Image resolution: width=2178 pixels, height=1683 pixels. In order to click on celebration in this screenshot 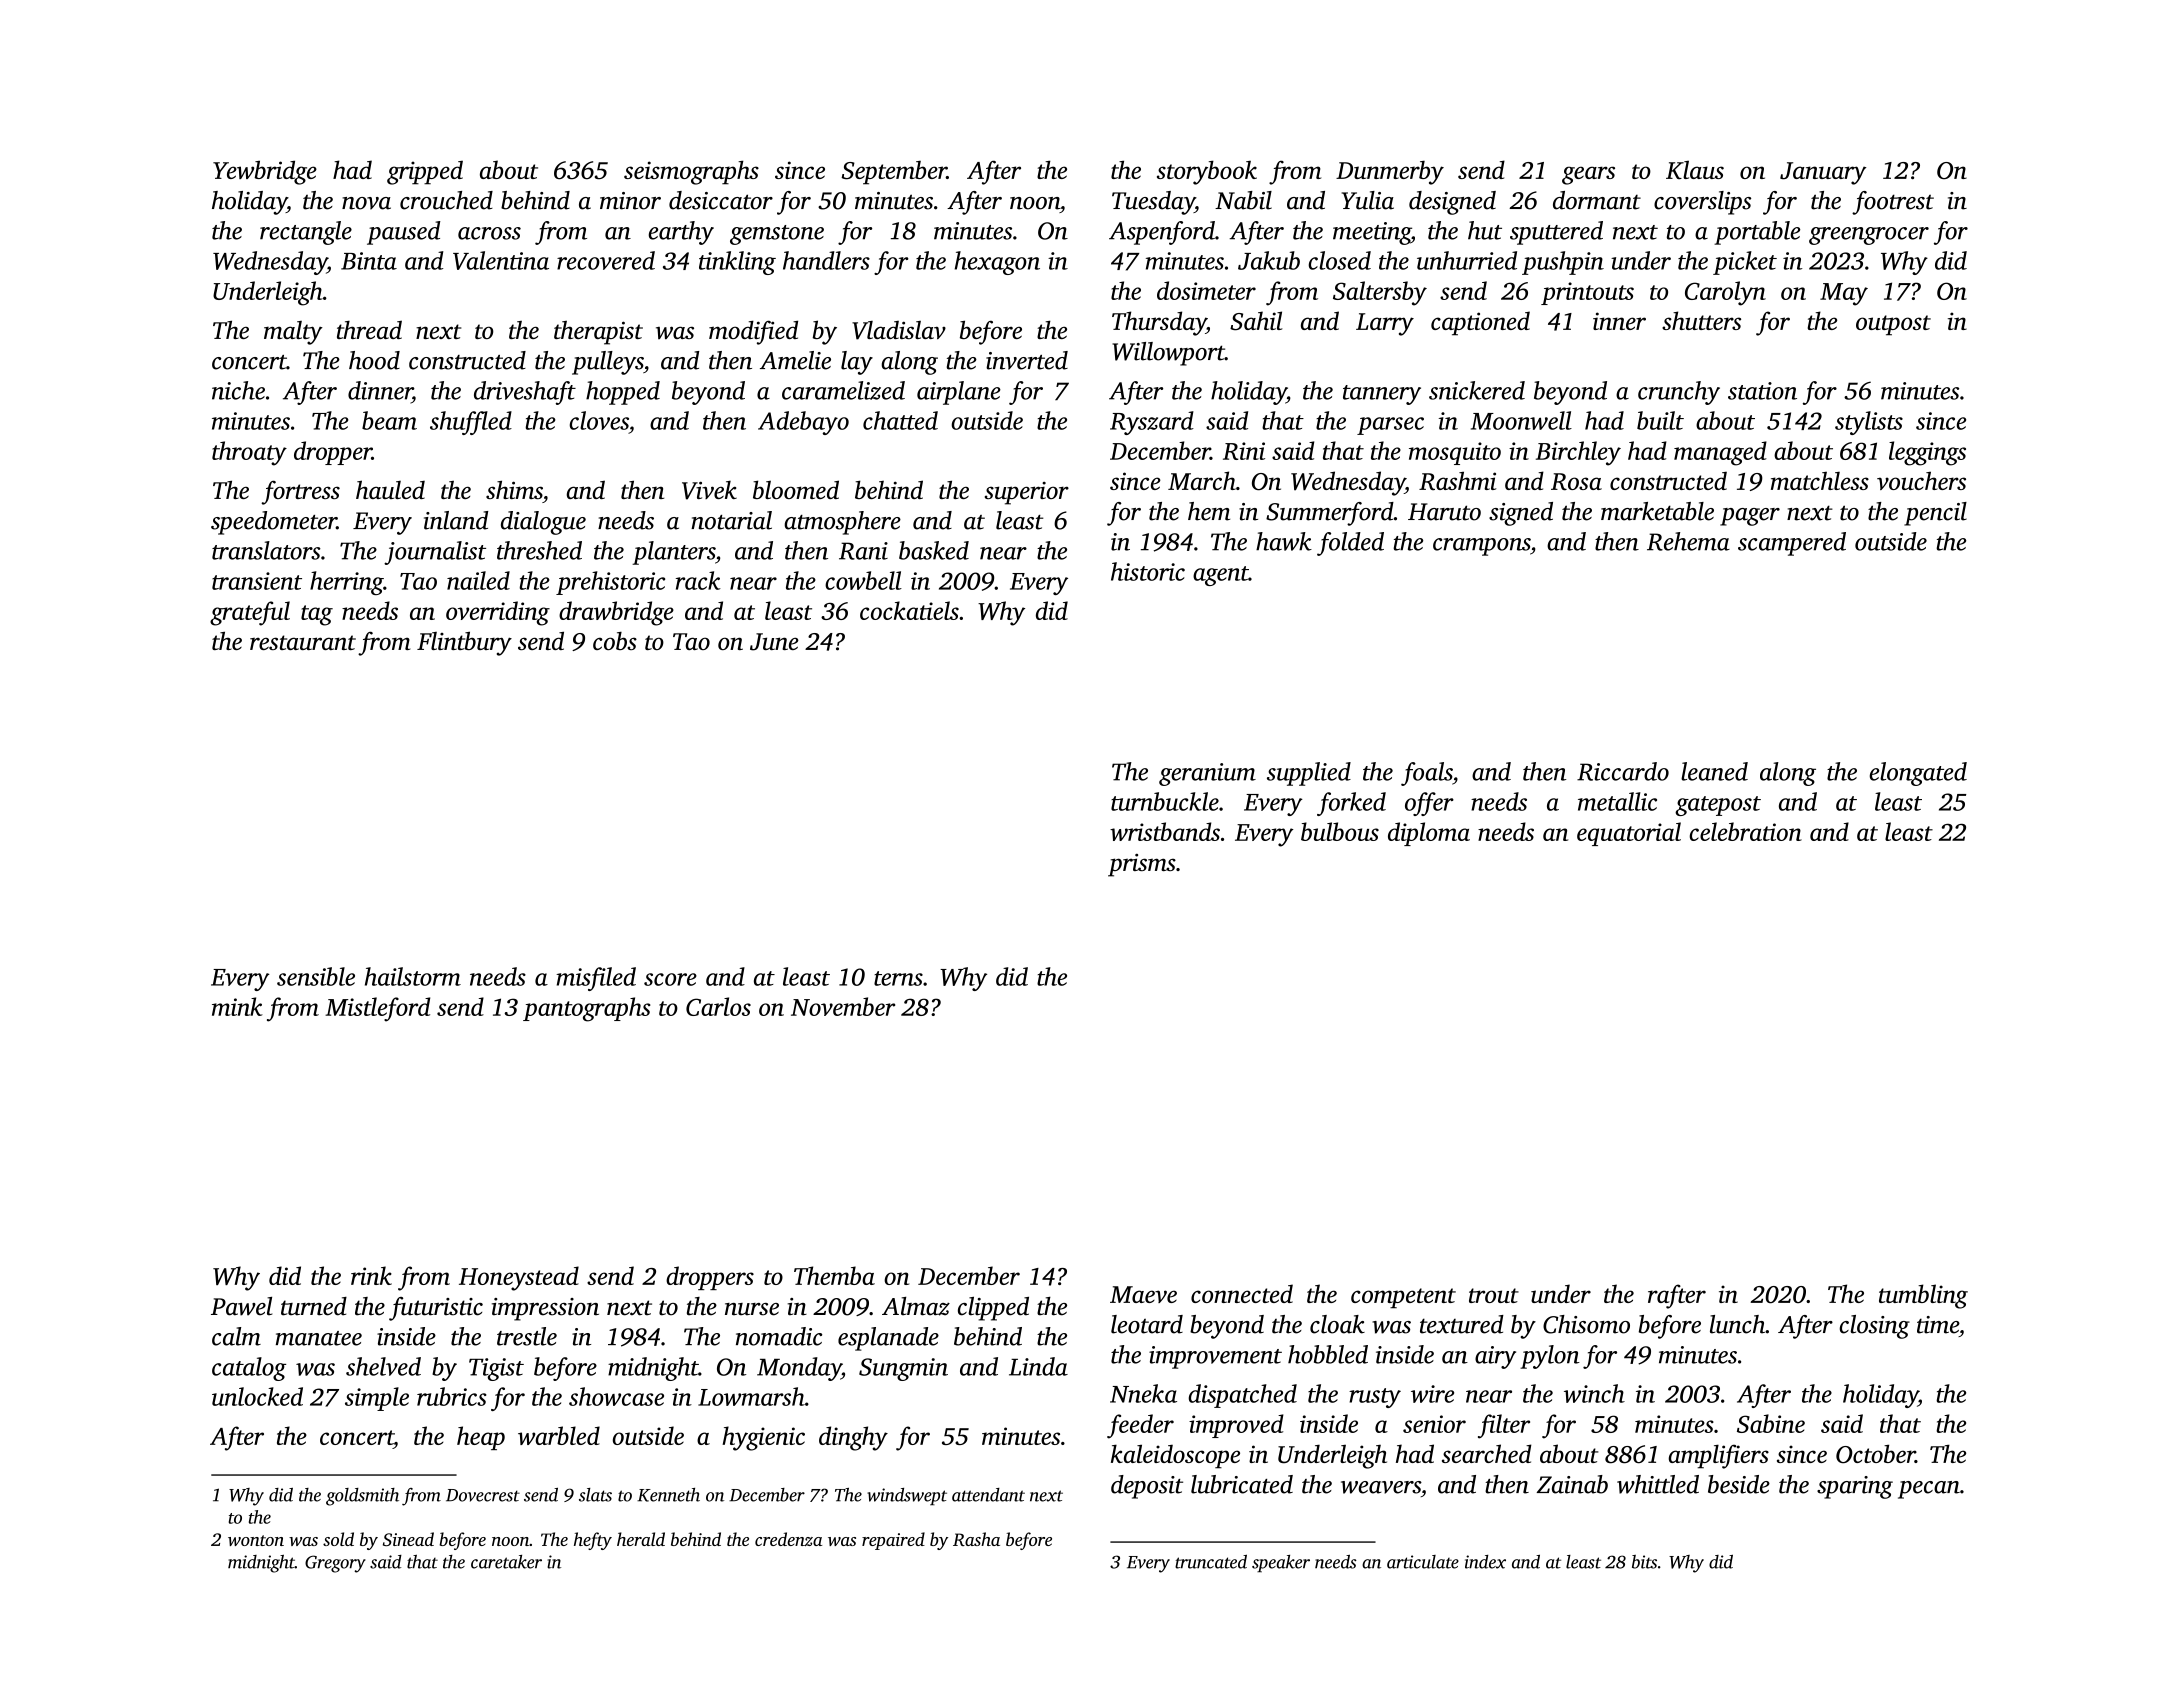, I will do `click(1745, 831)`.
